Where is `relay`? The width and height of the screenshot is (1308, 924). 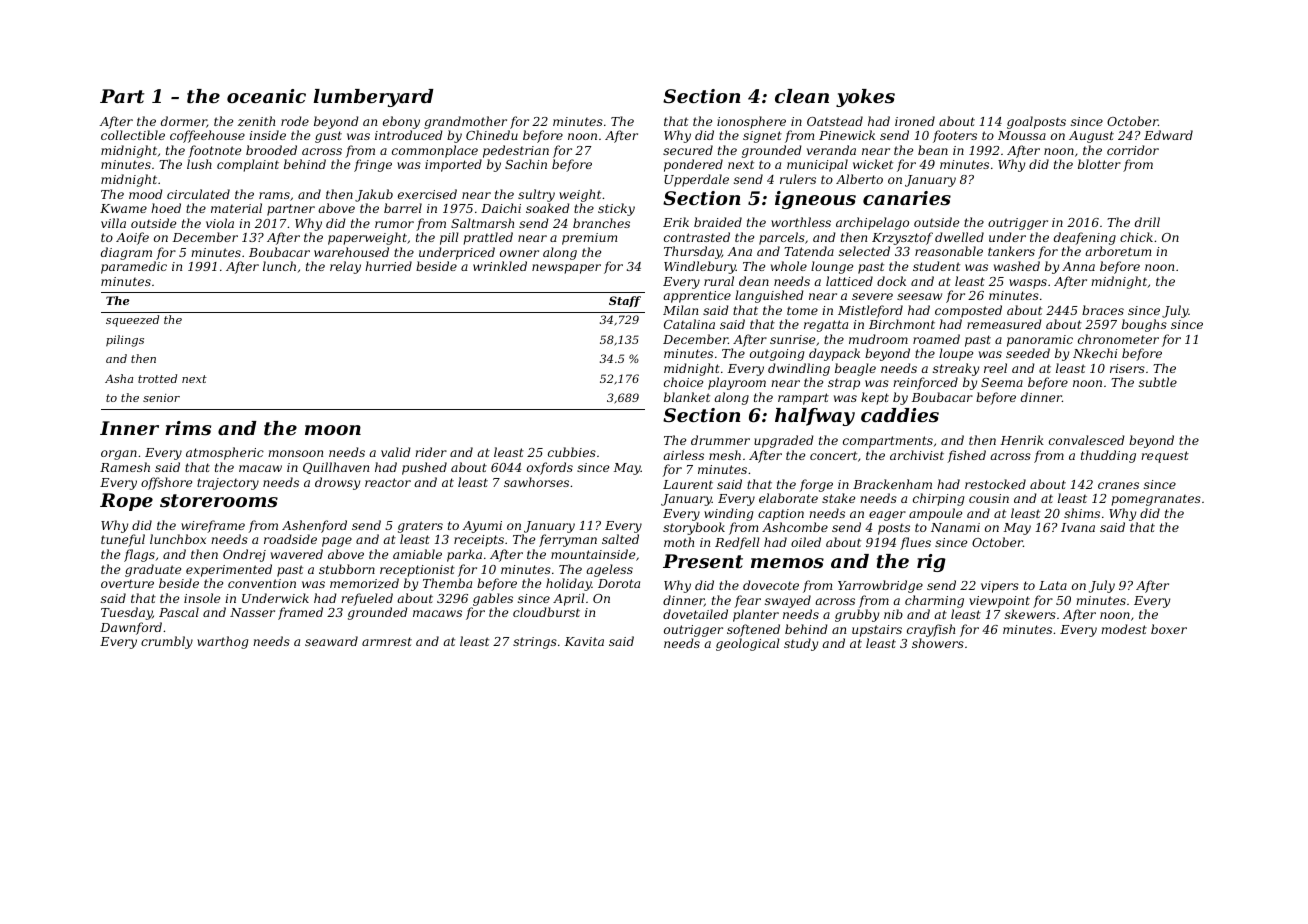 relay is located at coordinates (345, 267).
